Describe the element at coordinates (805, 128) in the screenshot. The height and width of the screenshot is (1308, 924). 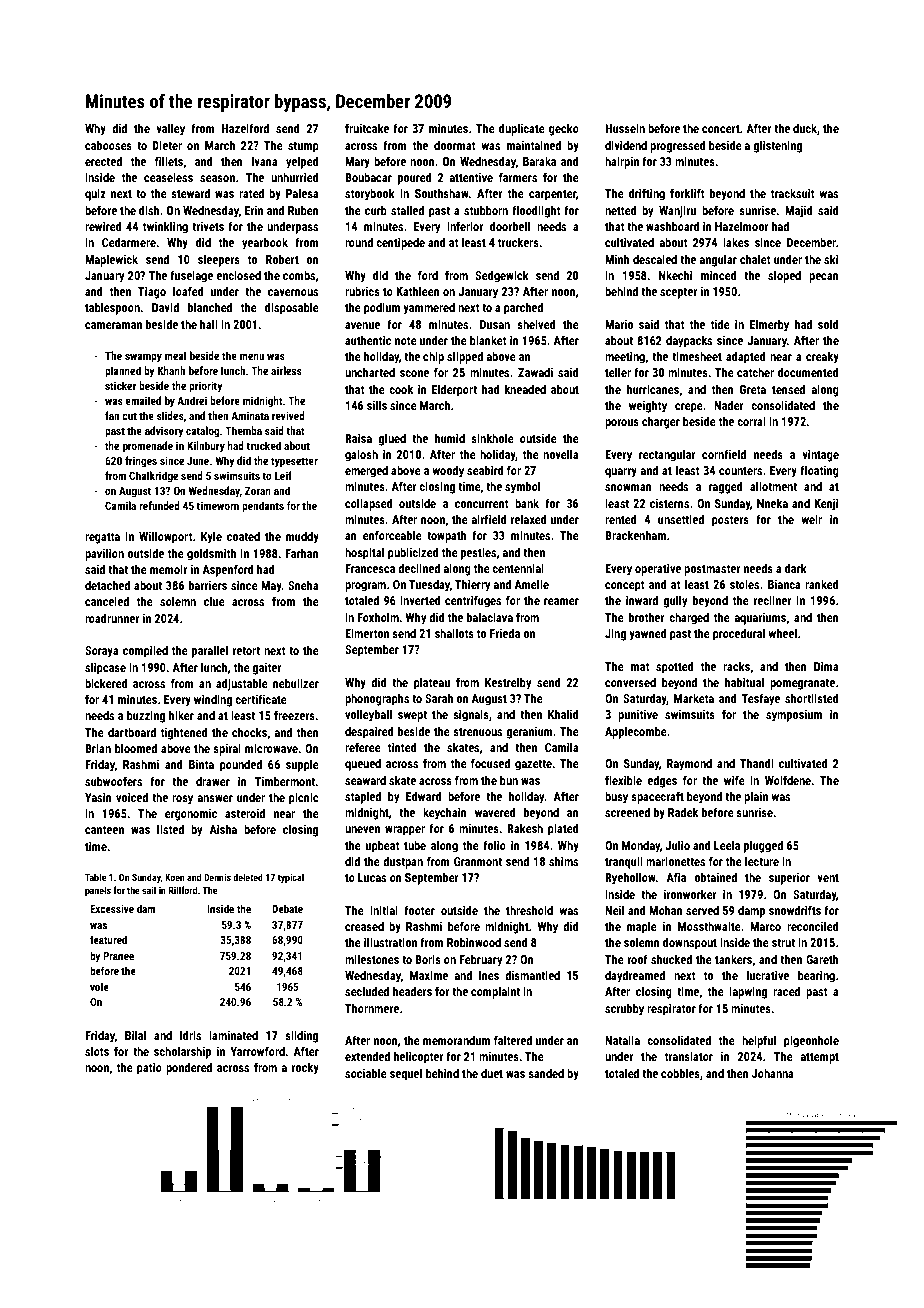
I see `duck` at that location.
